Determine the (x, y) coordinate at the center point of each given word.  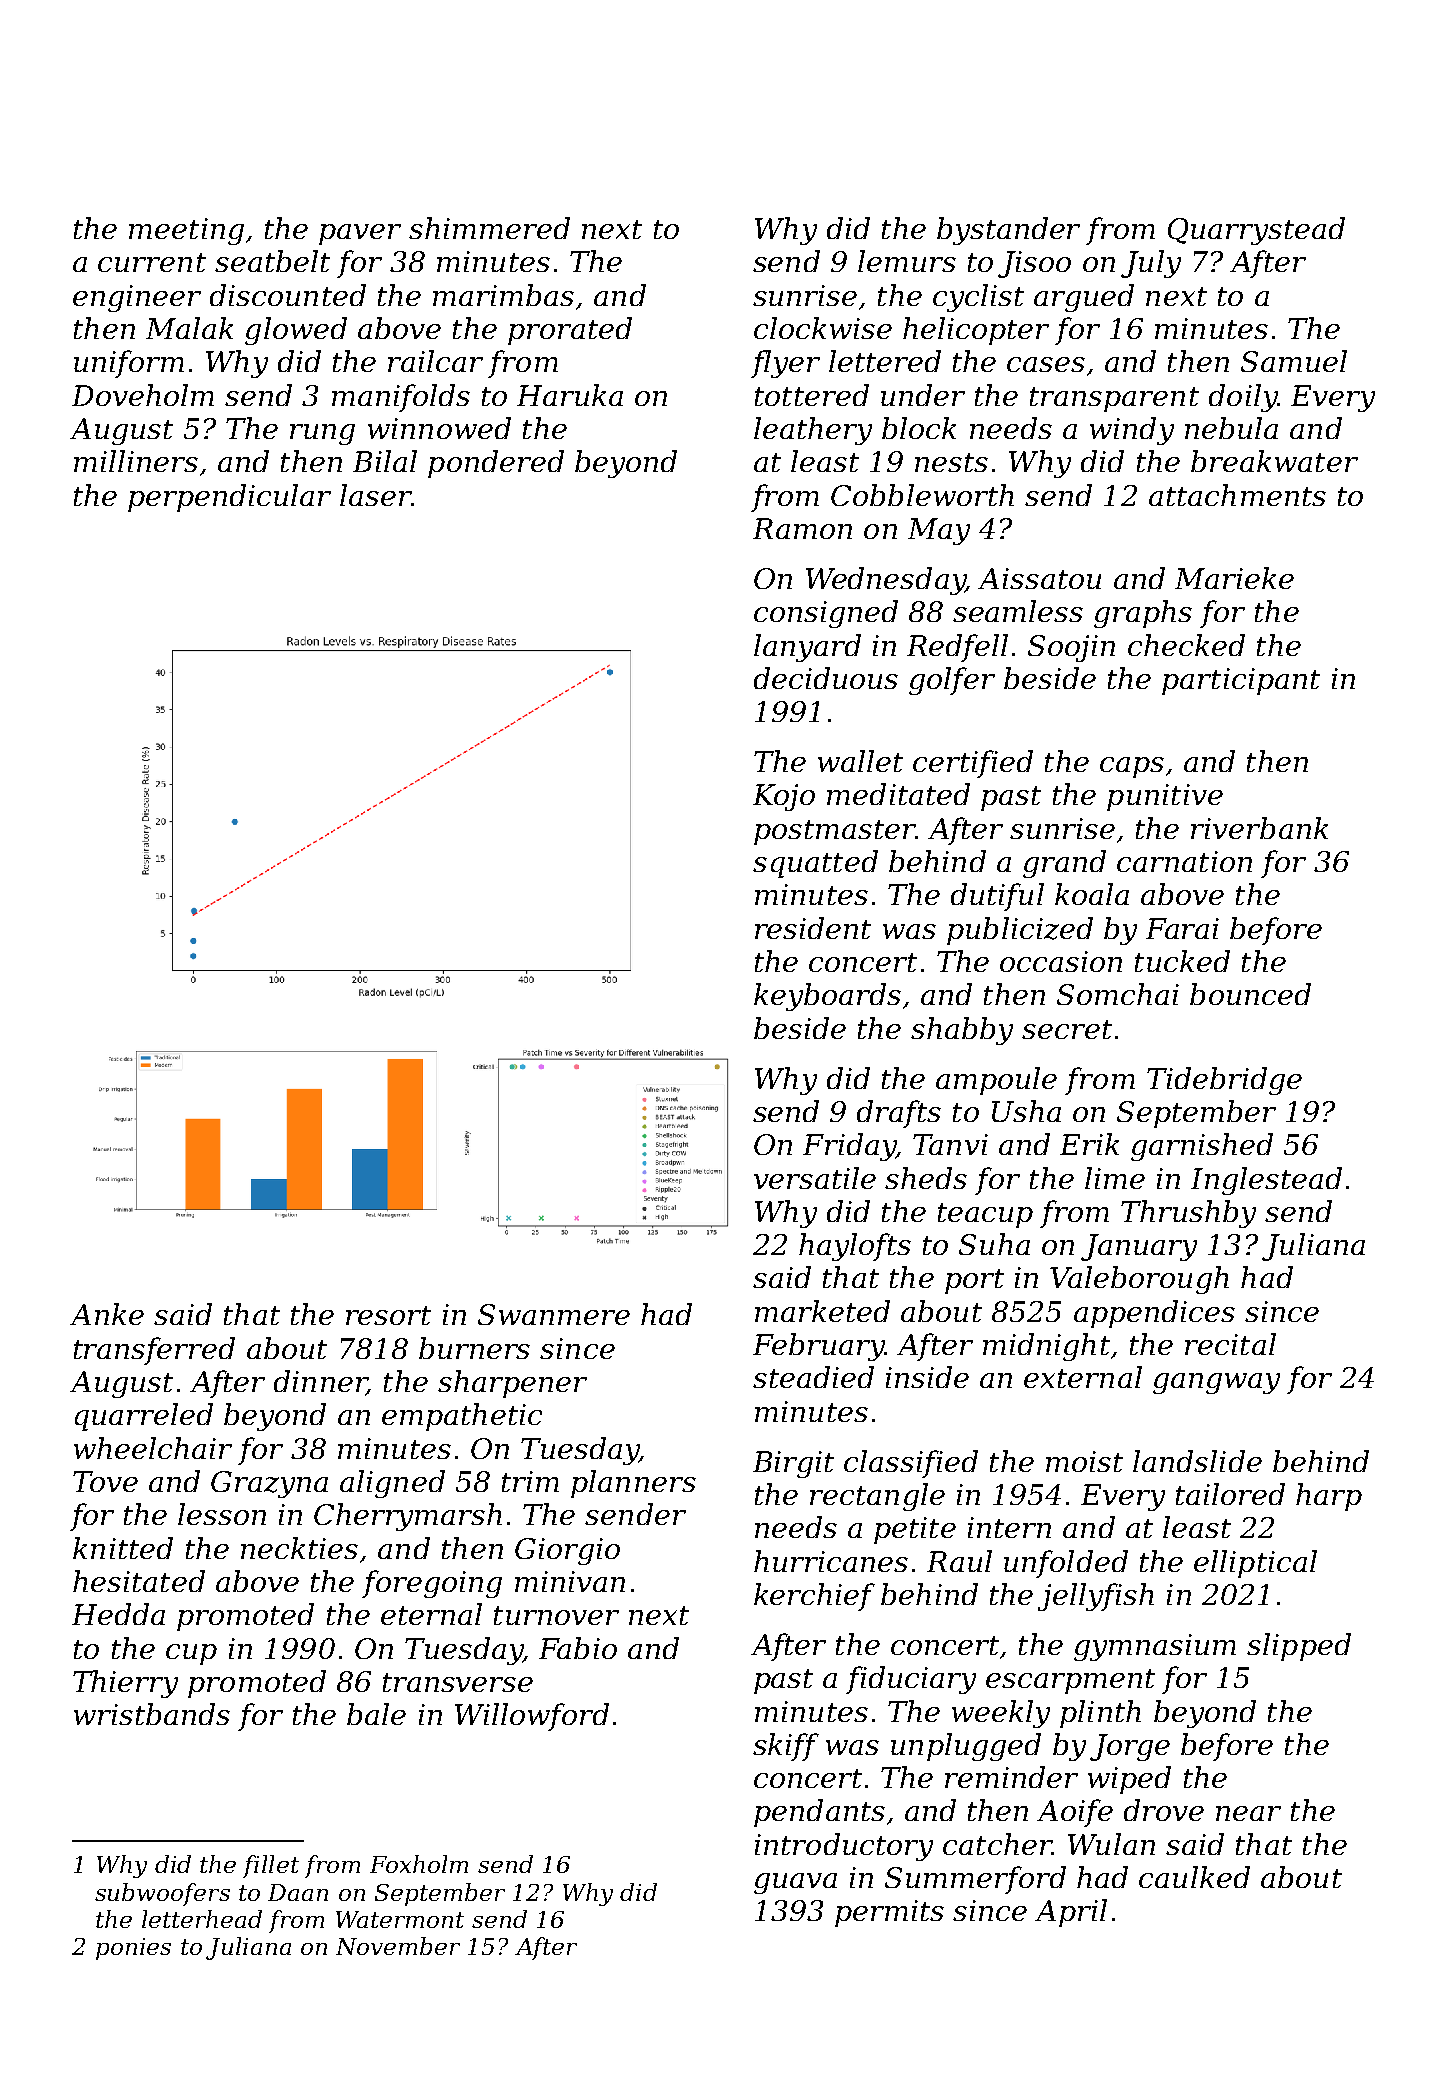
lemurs (907, 261)
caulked (1194, 1877)
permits (889, 1913)
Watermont (400, 1919)
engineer (137, 298)
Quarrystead (1256, 231)
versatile (815, 1178)
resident (813, 928)
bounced (1250, 994)
